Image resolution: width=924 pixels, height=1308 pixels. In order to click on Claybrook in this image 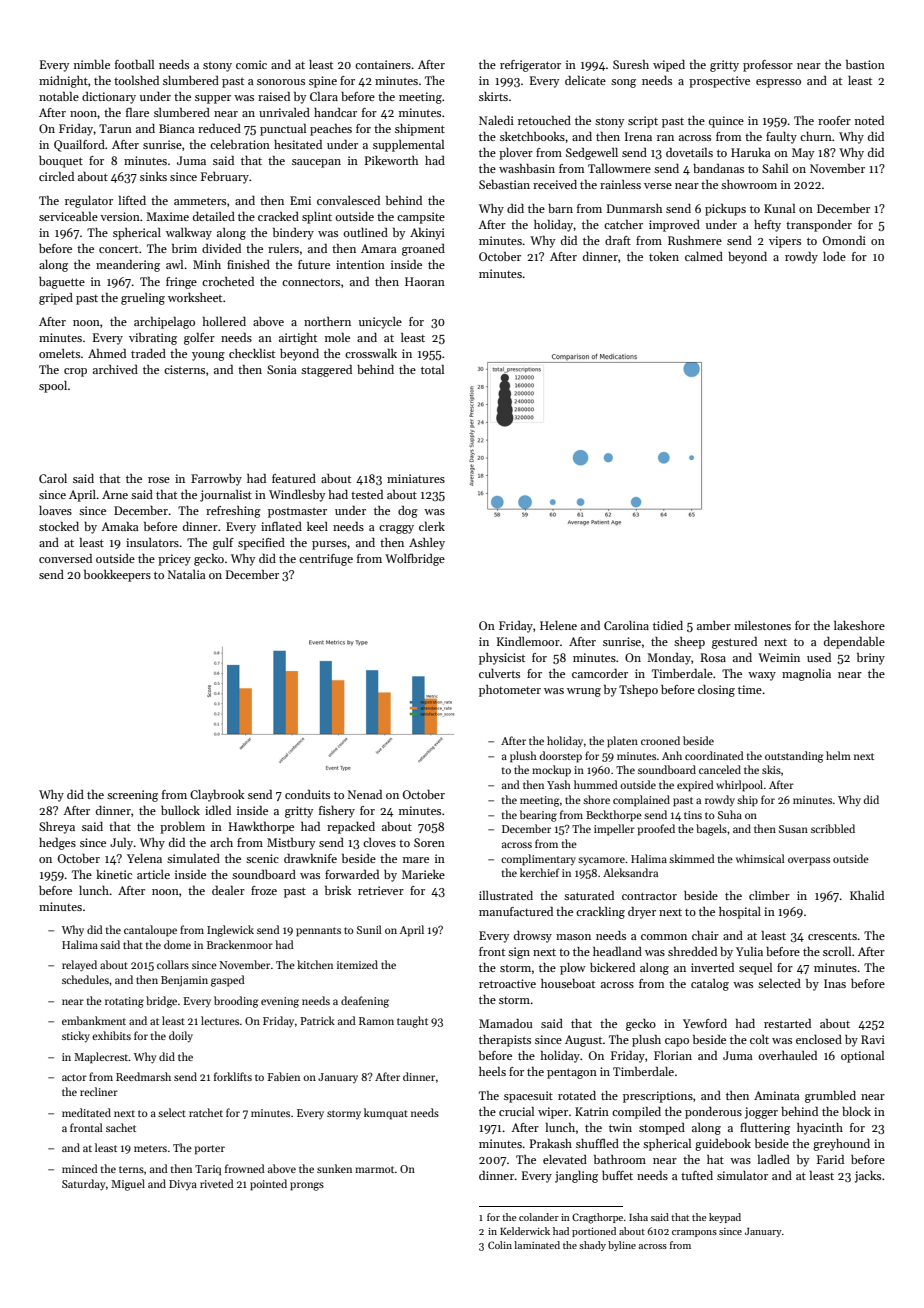, I will do `click(217, 796)`.
